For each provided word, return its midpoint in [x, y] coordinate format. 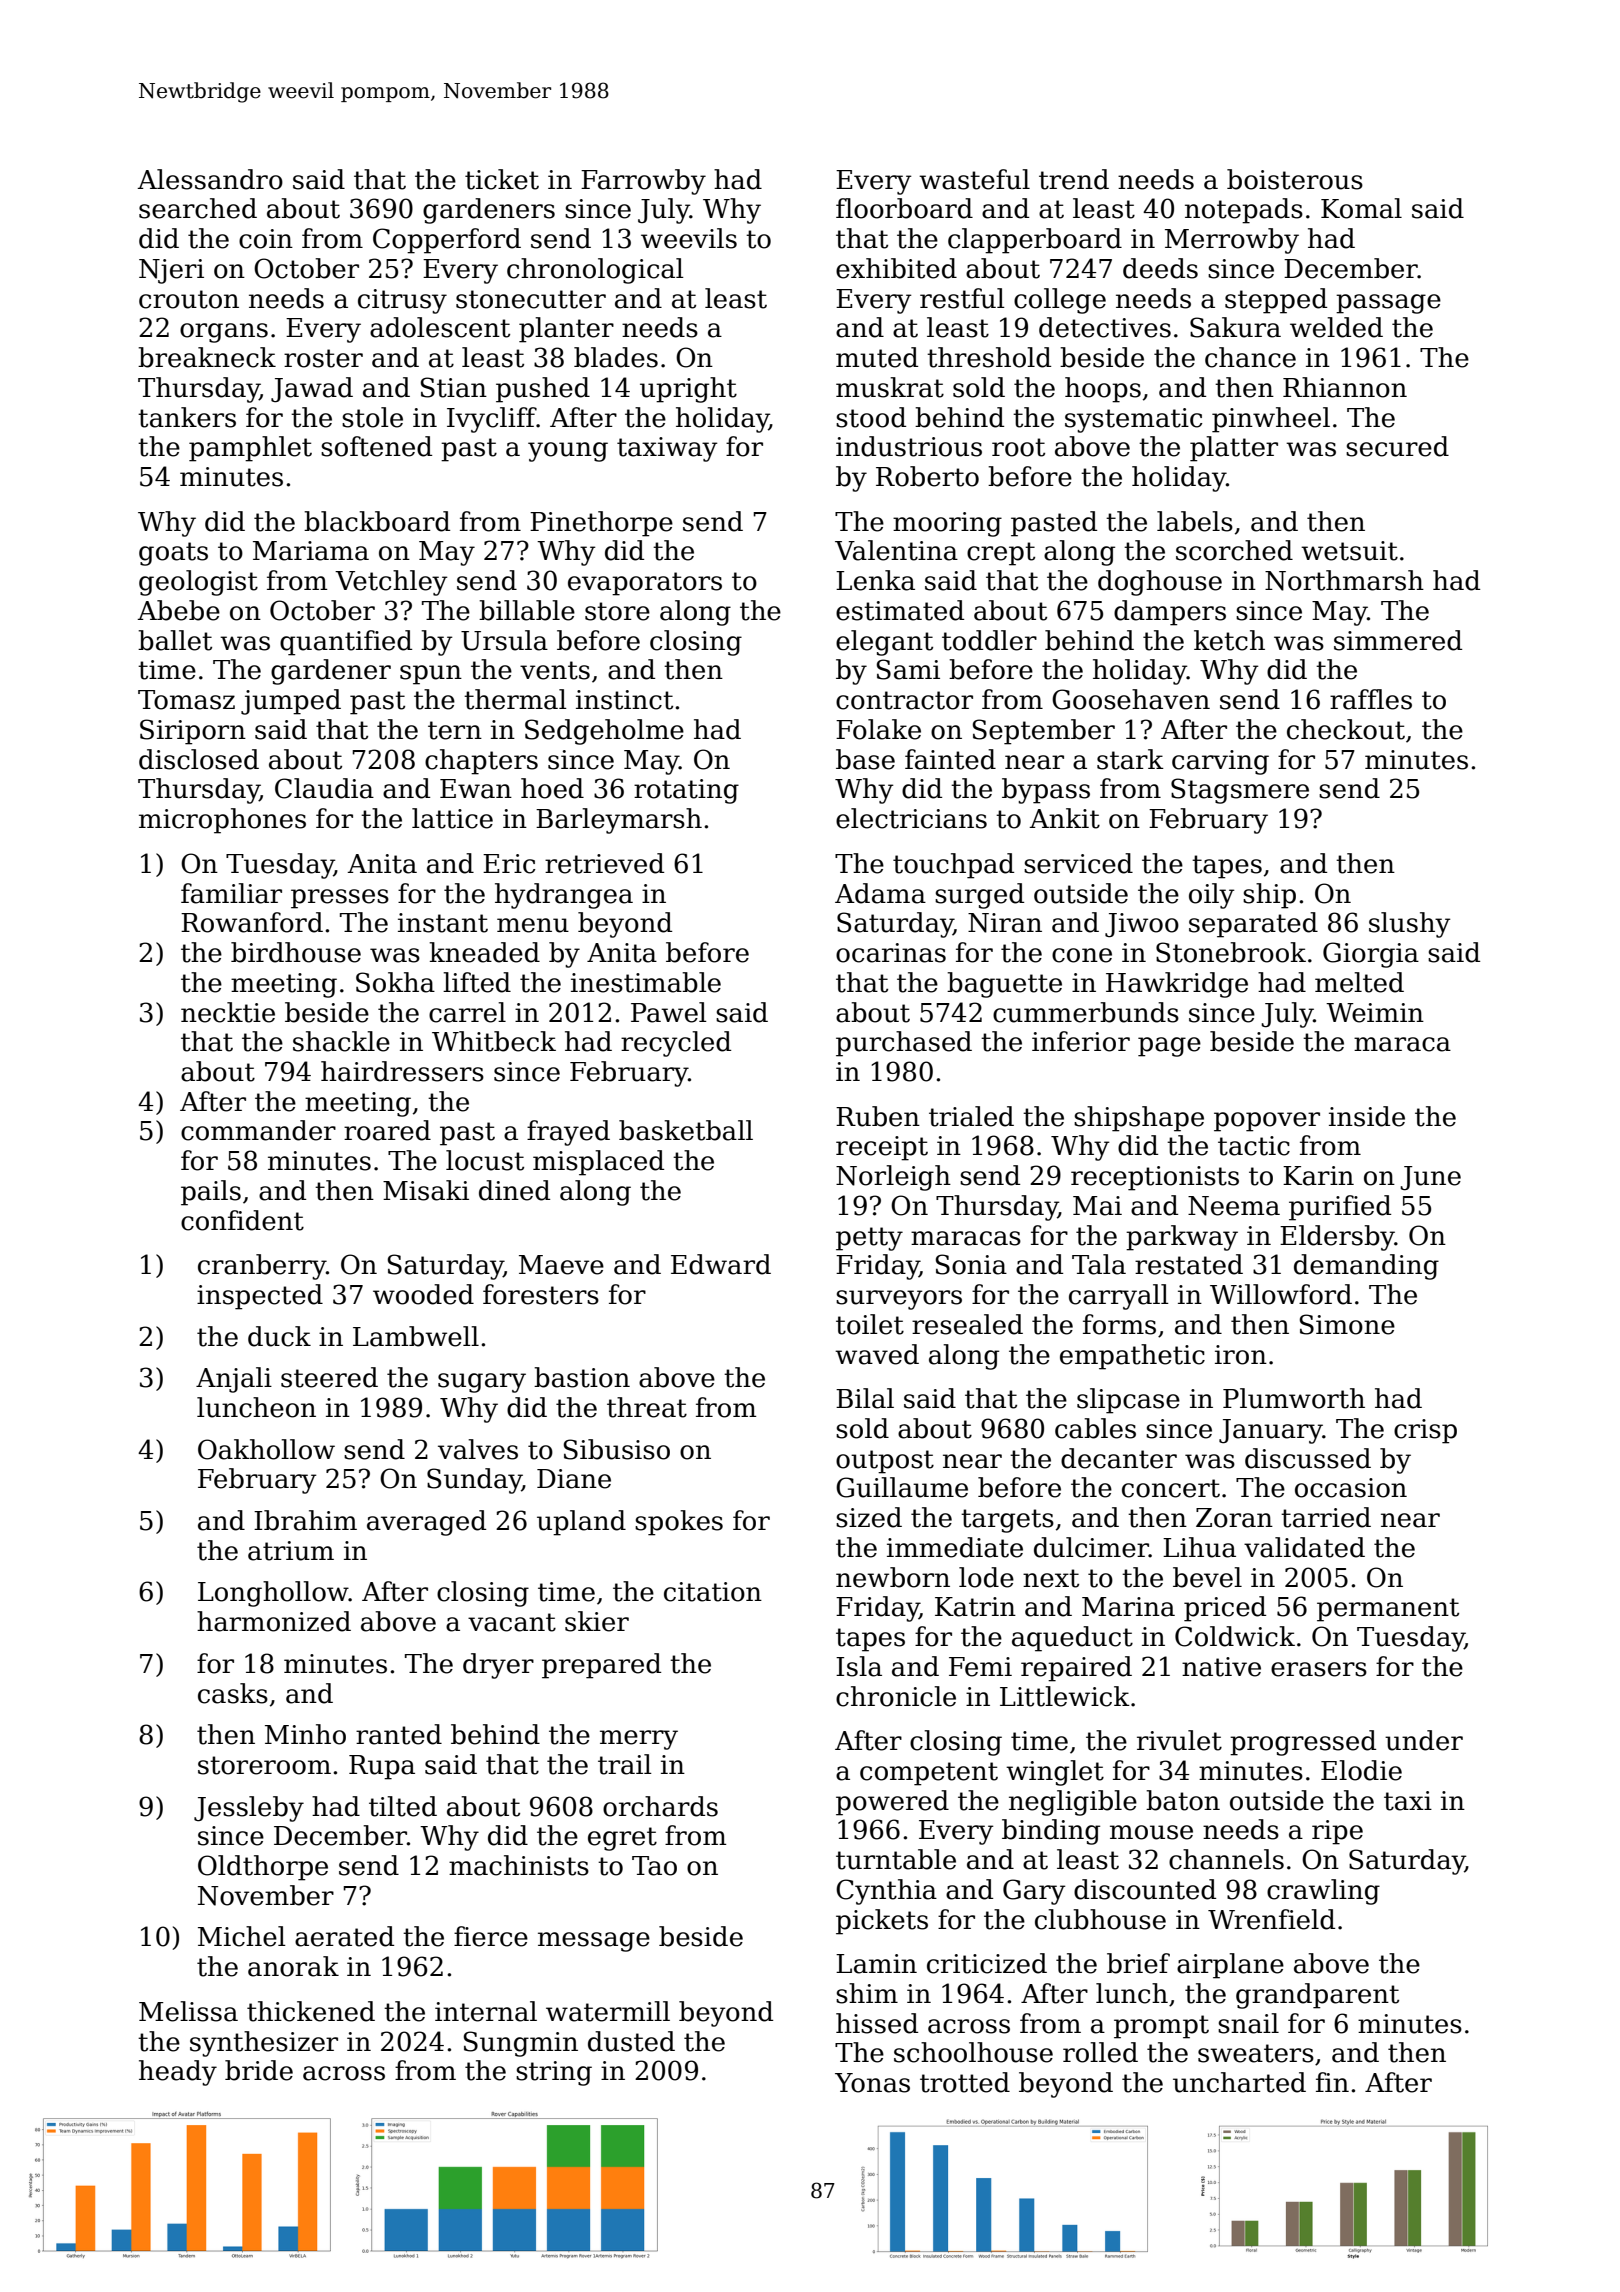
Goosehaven [1131, 699]
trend [1074, 179]
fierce [491, 1936]
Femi [980, 1667]
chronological [595, 271]
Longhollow [273, 1594]
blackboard [377, 521]
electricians [911, 818]
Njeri [171, 271]
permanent [1388, 1610]
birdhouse [296, 952]
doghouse [1160, 583]
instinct [624, 700]
